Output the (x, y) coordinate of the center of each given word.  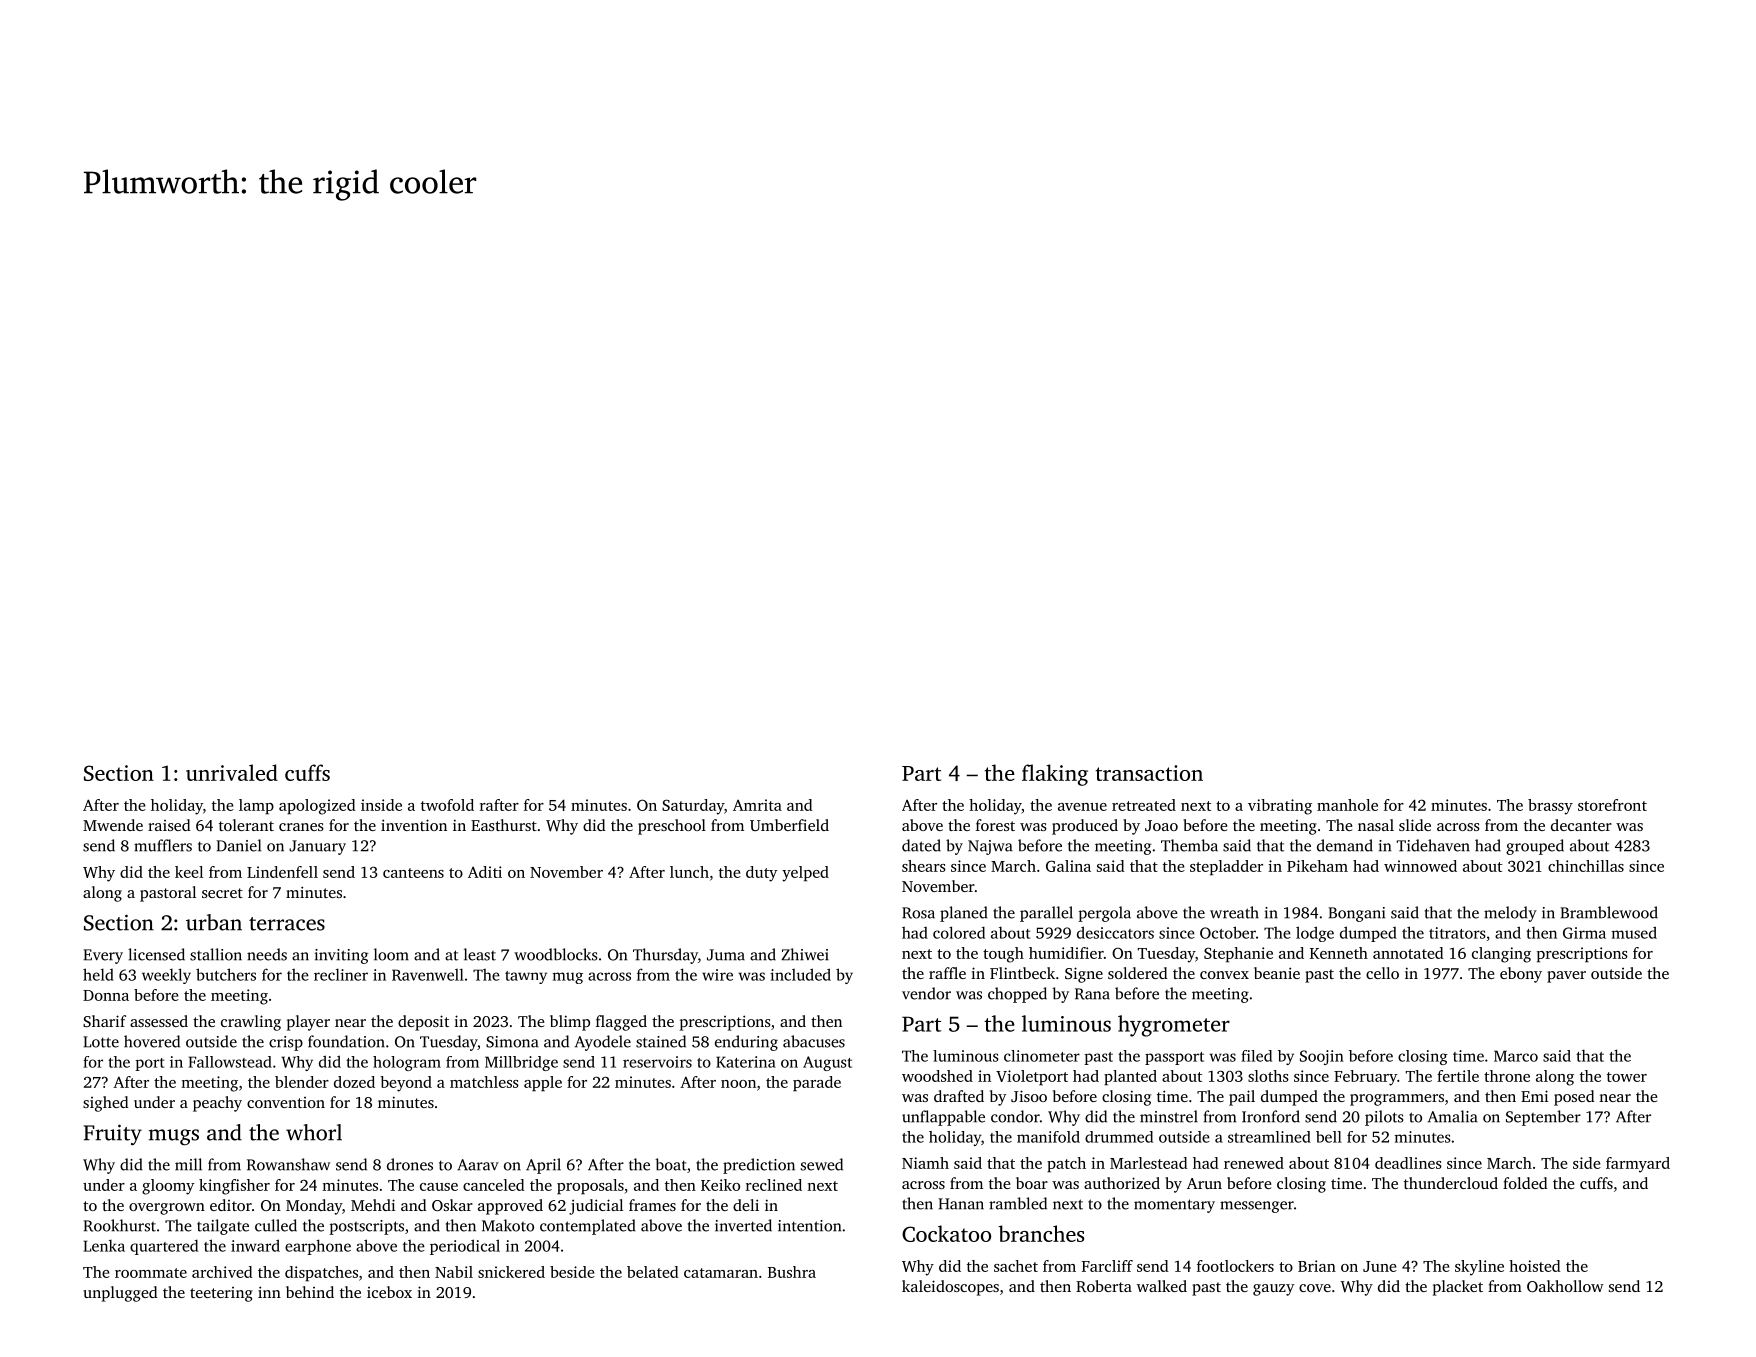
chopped (1017, 995)
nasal (1376, 825)
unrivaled (232, 772)
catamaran (721, 1273)
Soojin (1322, 1057)
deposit (423, 1023)
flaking (1055, 775)
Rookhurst (119, 1225)
